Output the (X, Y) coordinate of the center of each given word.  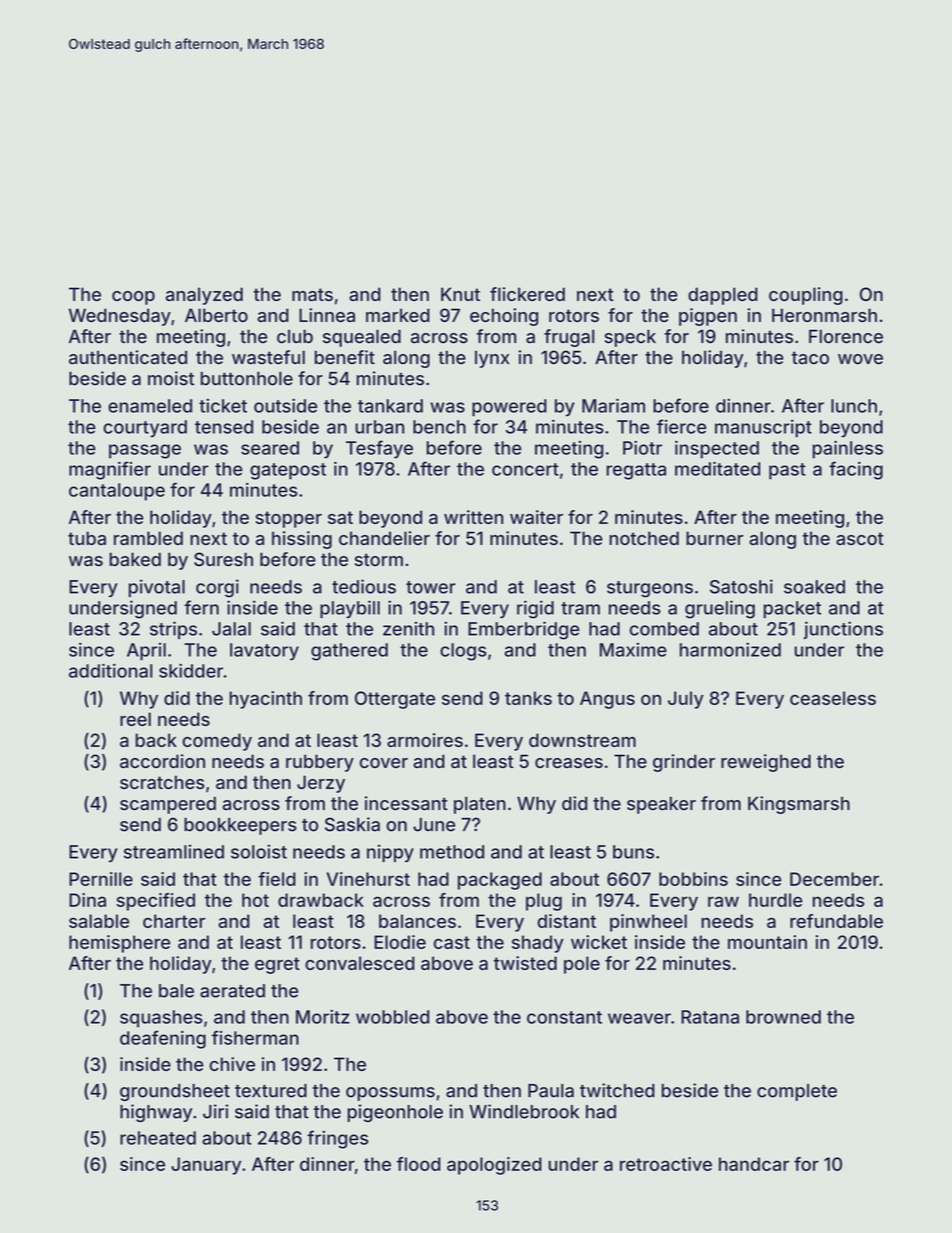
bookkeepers (240, 826)
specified (155, 902)
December (834, 879)
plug (544, 902)
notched (644, 538)
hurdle (775, 900)
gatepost (288, 471)
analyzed (204, 296)
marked (398, 315)
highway (156, 1113)
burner (715, 538)
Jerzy (321, 784)
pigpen (708, 317)
